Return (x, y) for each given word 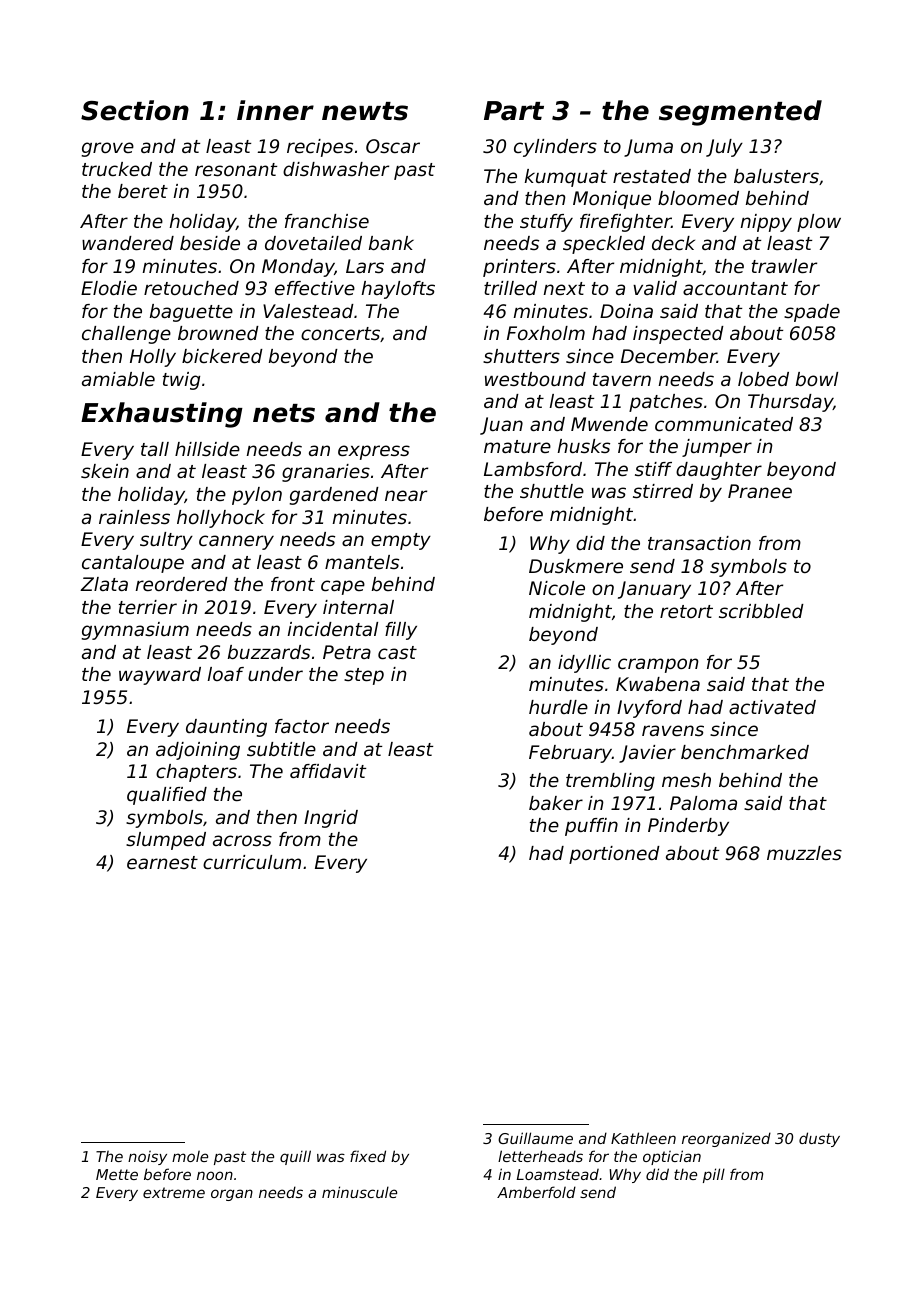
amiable (118, 379)
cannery (236, 542)
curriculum (252, 862)
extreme (174, 1192)
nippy (766, 223)
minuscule (359, 1192)
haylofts (398, 290)
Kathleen (643, 1138)
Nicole (557, 588)
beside (210, 243)
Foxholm (546, 333)
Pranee (760, 491)
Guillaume (535, 1138)
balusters (776, 176)
